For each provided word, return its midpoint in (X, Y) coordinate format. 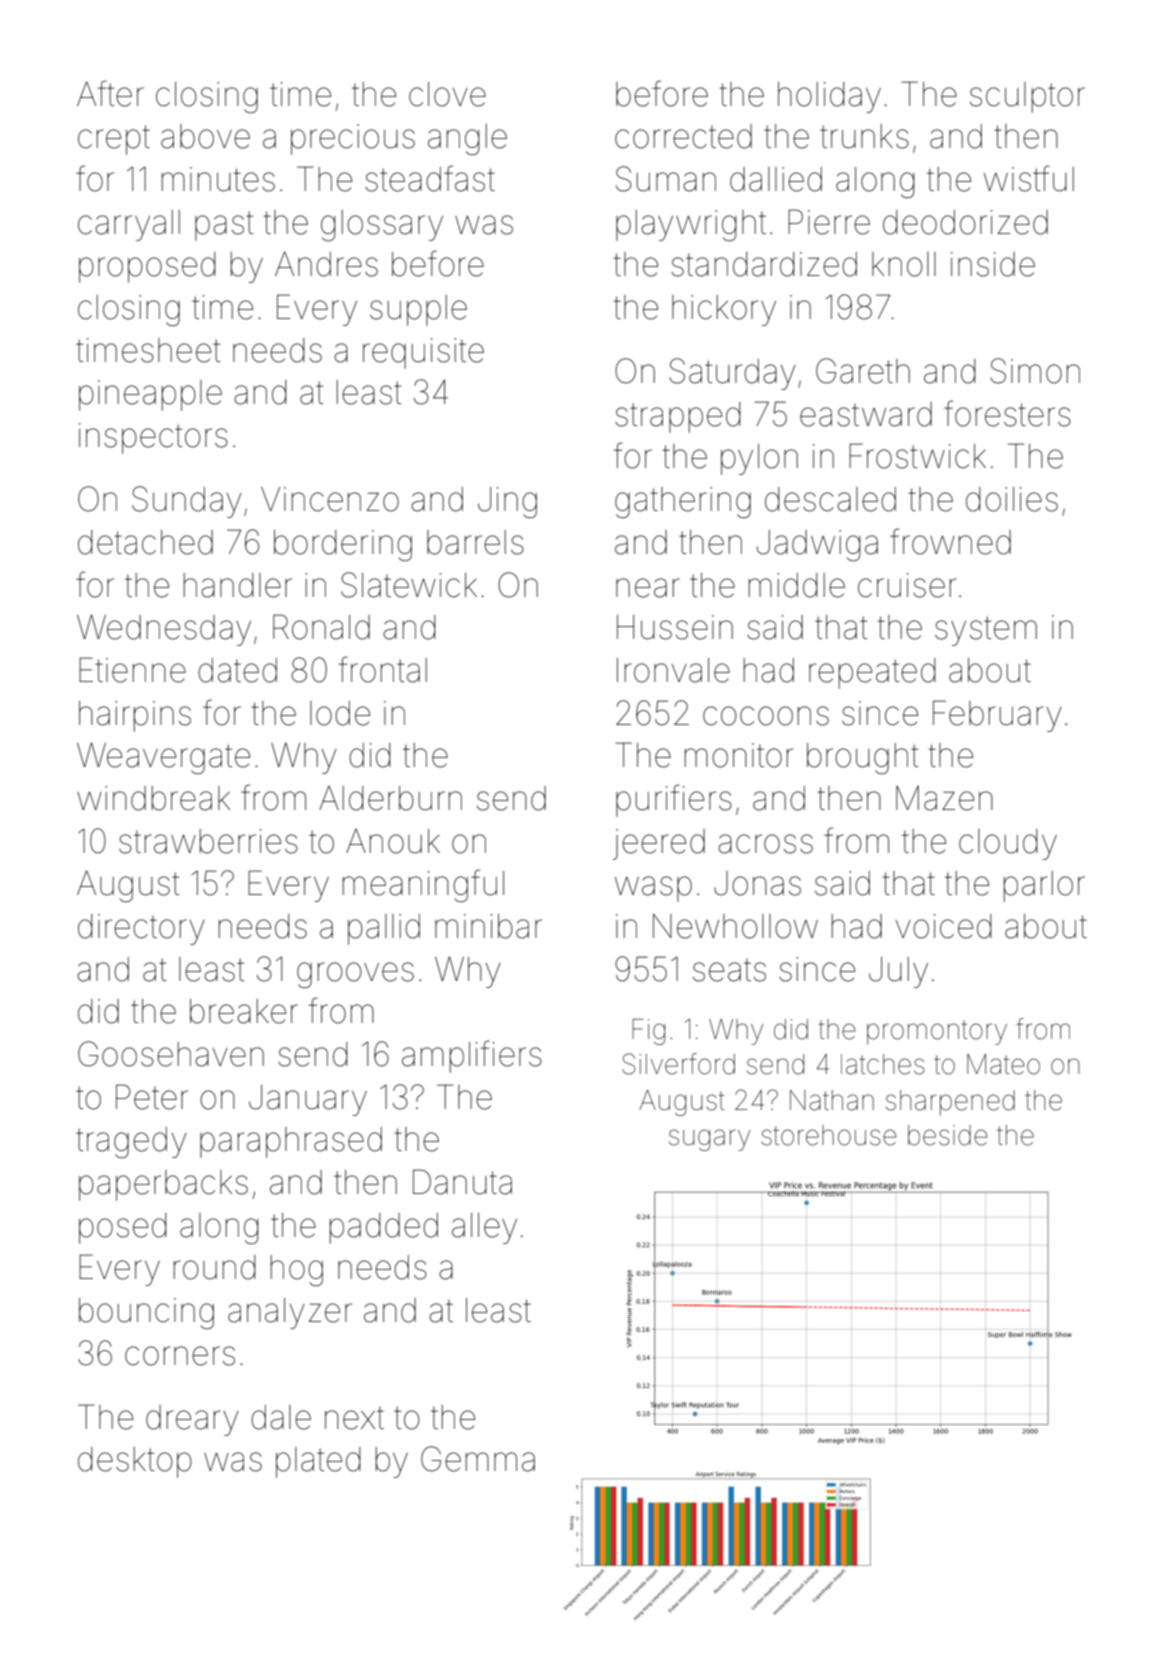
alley (484, 1228)
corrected (683, 136)
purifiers (674, 800)
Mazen (944, 798)
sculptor (1027, 97)
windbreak (153, 798)
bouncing (146, 1313)
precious (353, 139)
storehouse (829, 1135)
